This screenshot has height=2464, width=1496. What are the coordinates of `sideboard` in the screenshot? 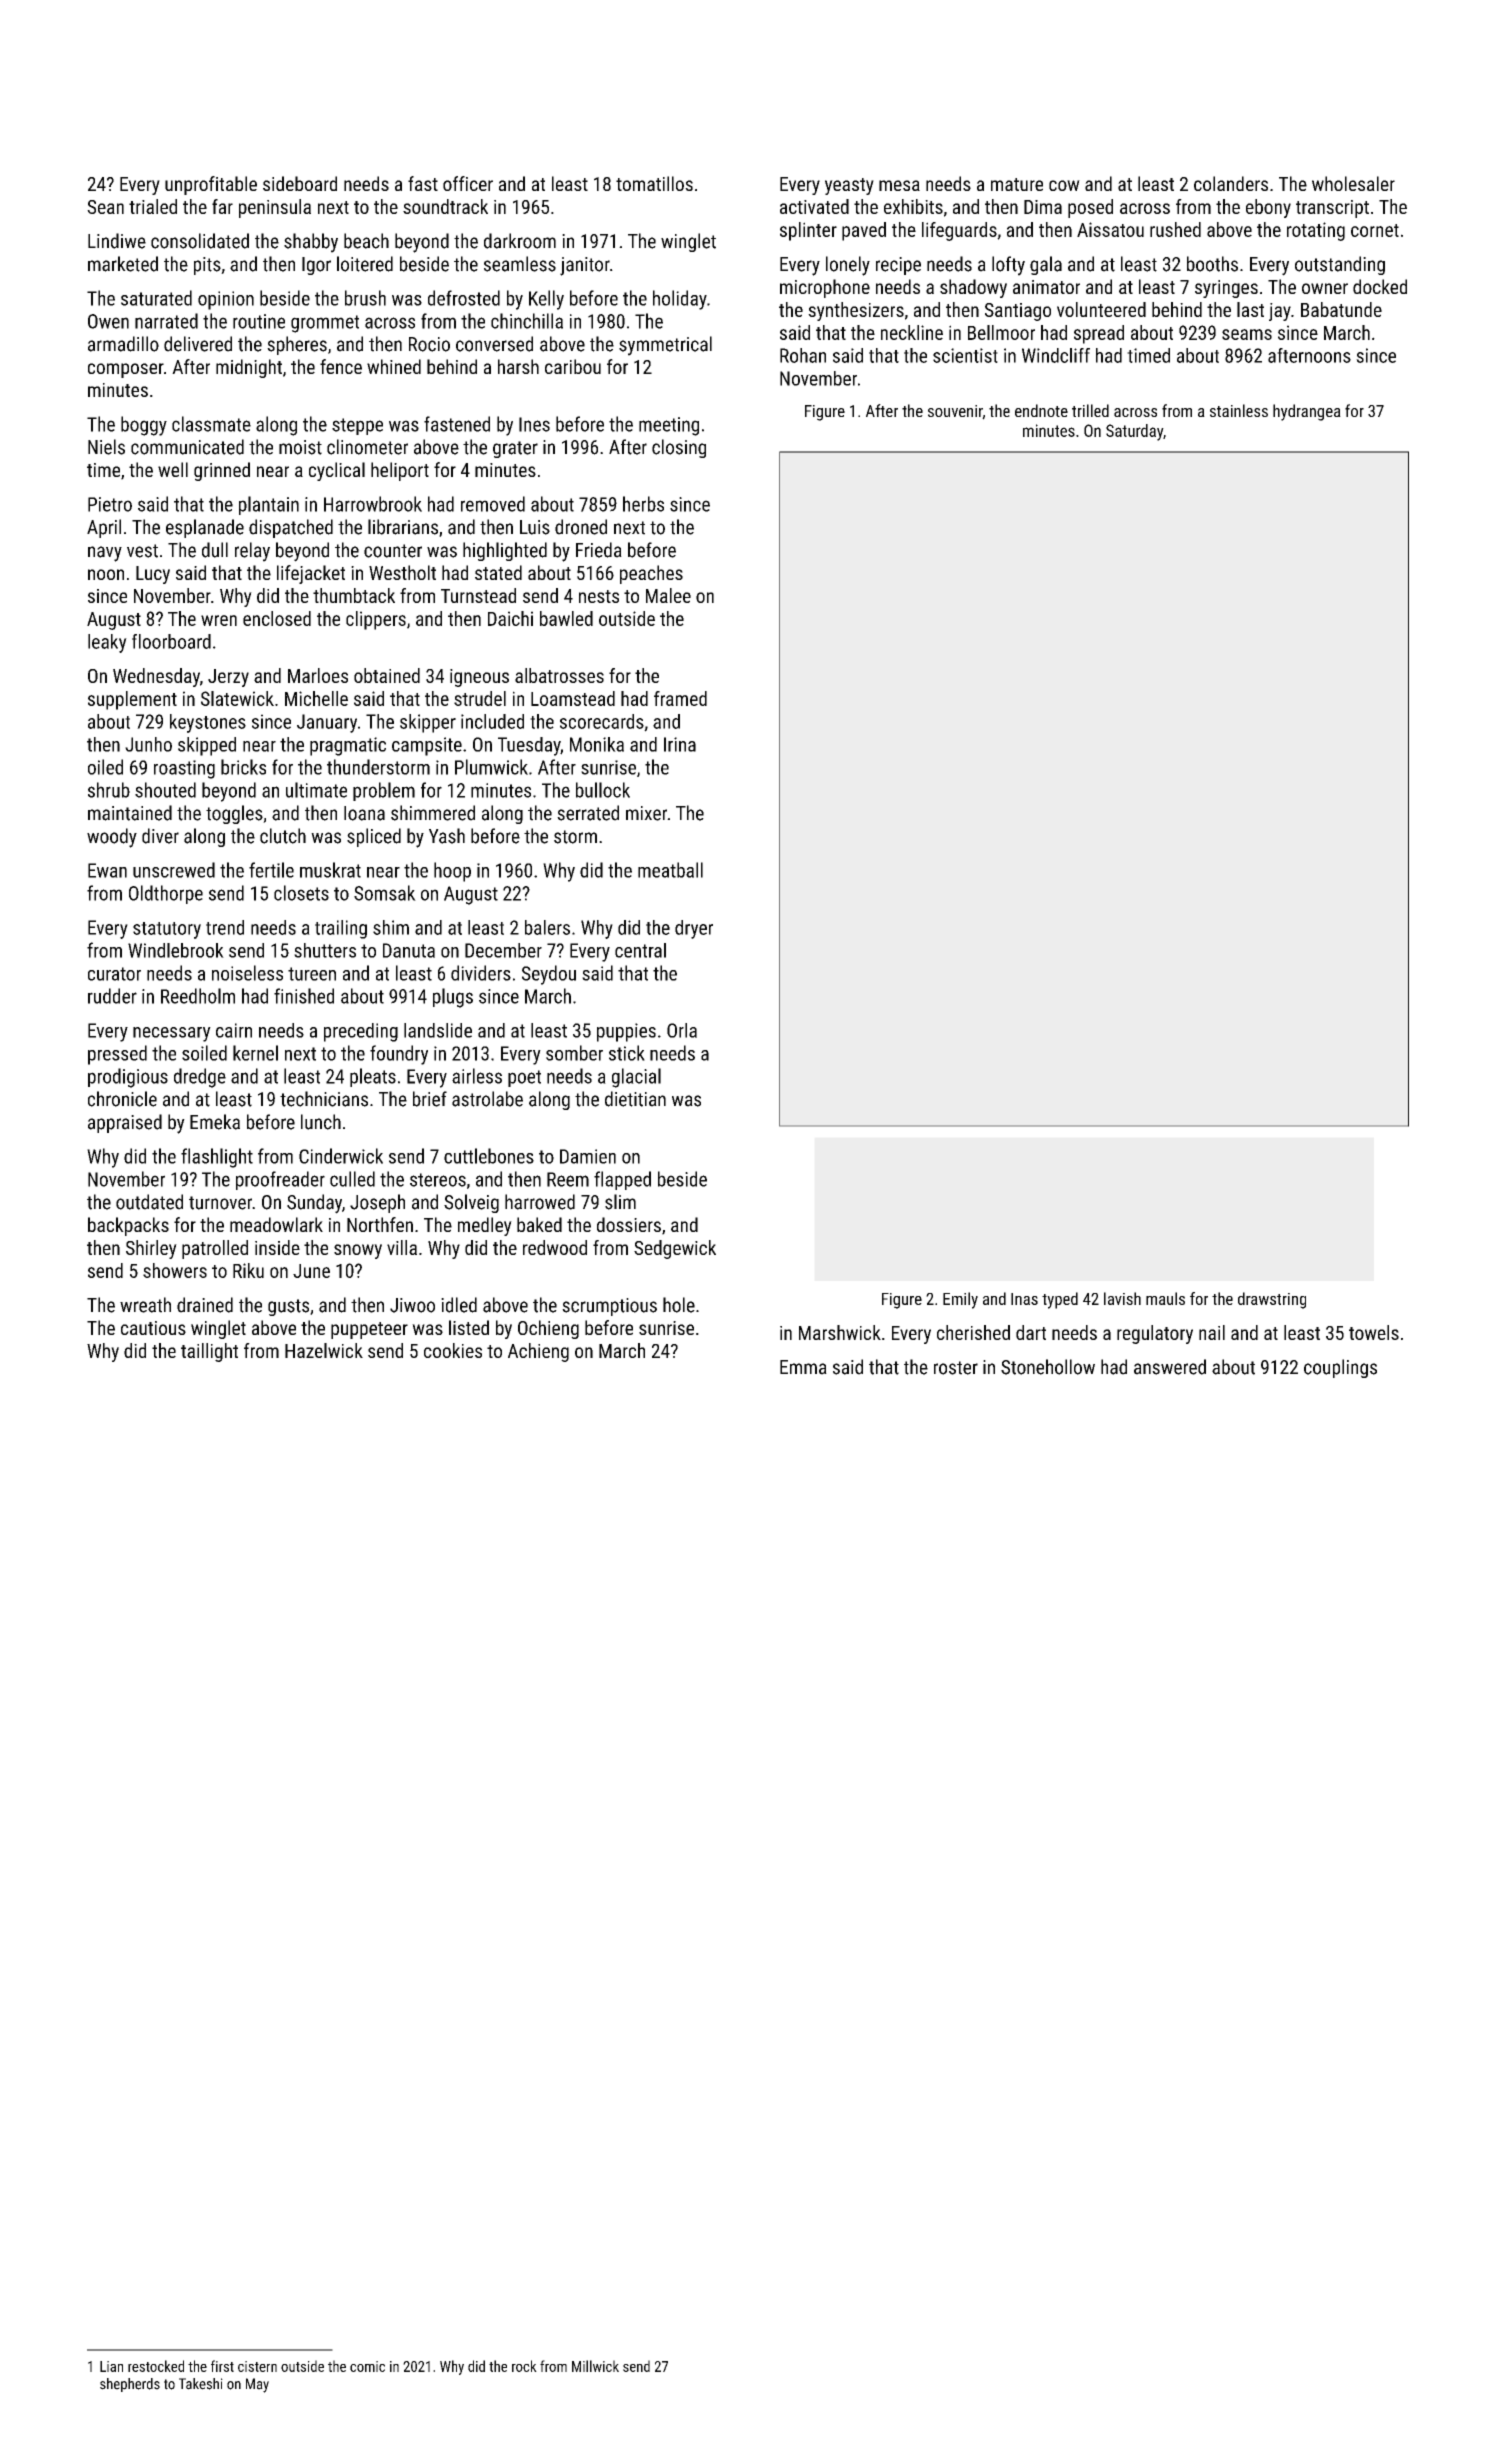 It's located at (300, 183).
